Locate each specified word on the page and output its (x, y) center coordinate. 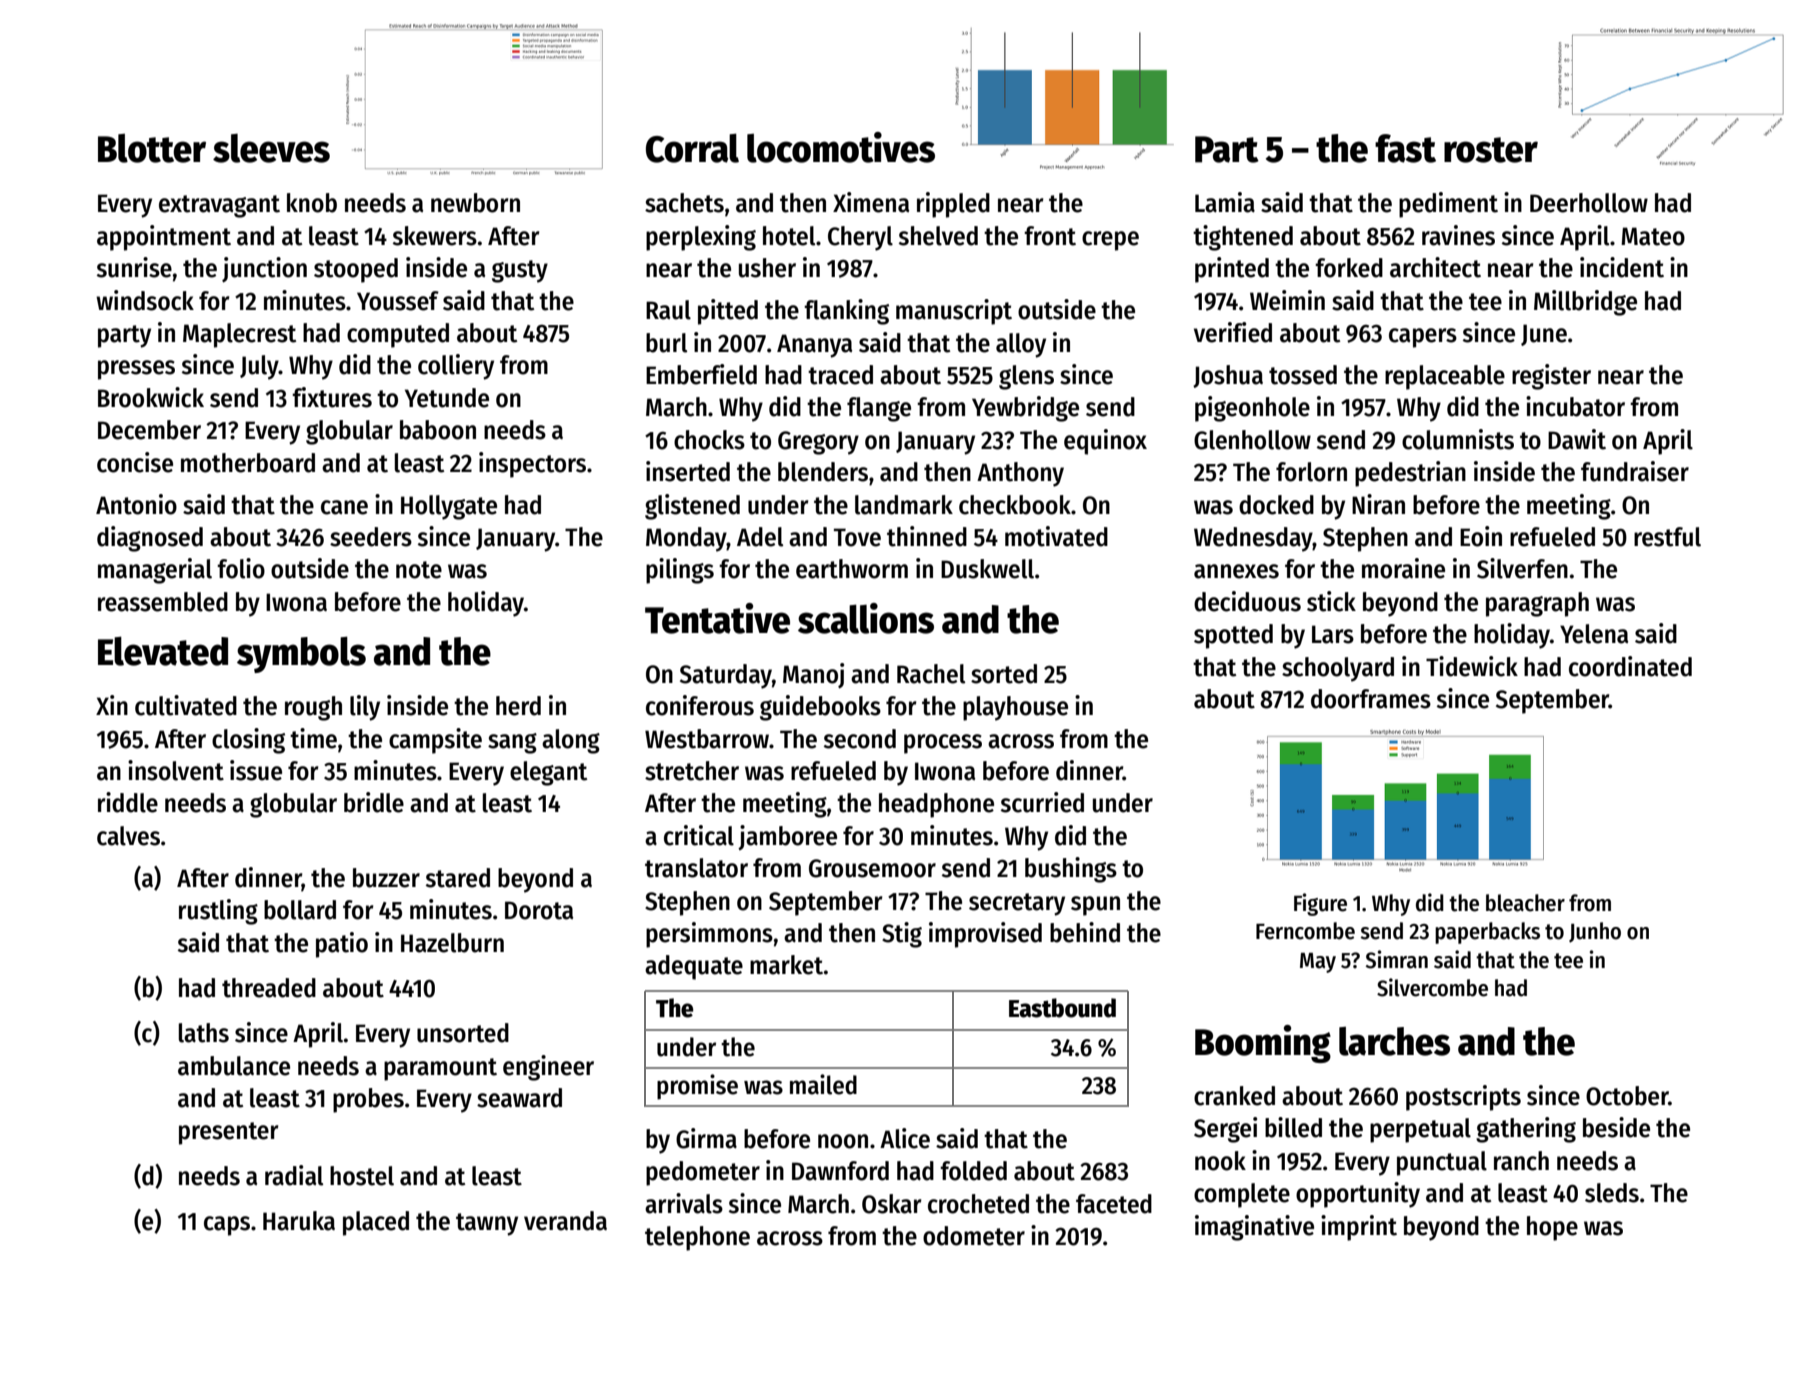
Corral (692, 148)
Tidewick (1472, 666)
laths (204, 1033)
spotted (1233, 636)
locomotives (841, 147)
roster (1491, 150)
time (313, 738)
